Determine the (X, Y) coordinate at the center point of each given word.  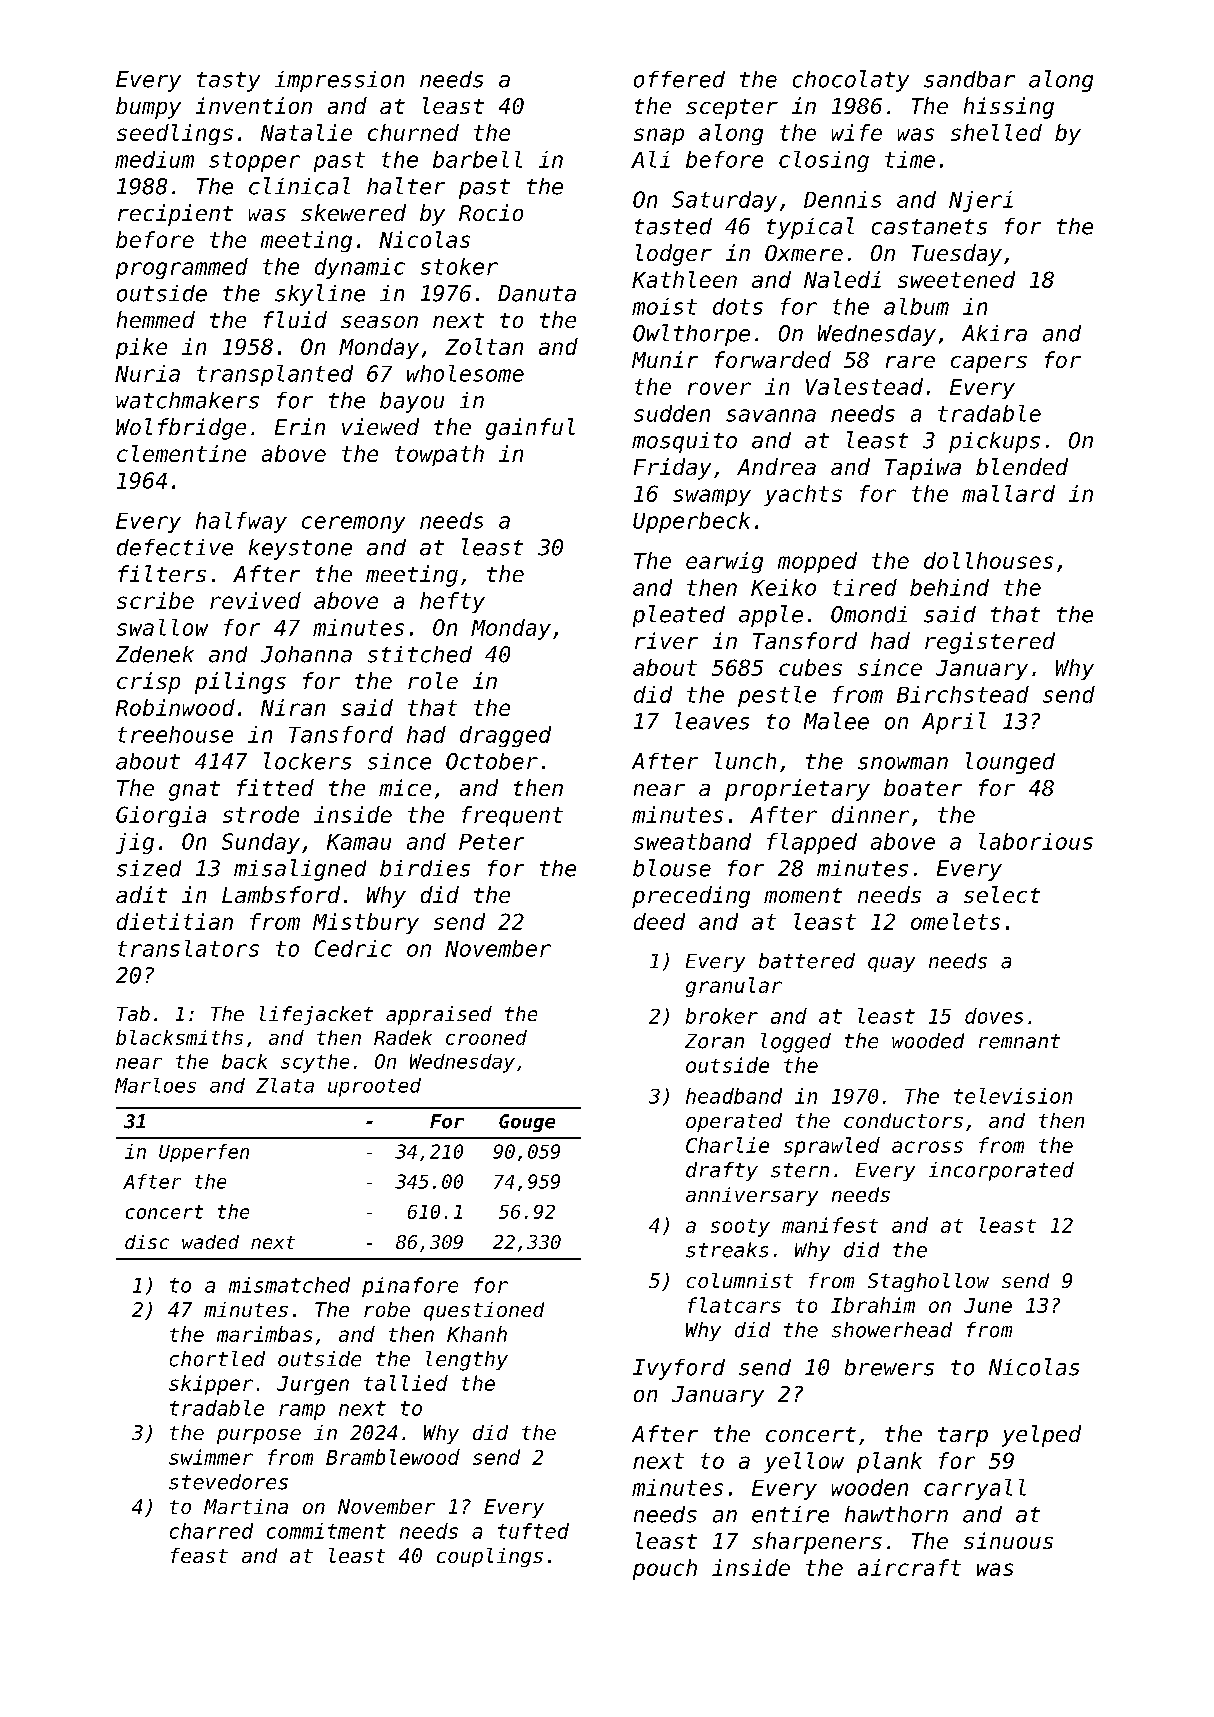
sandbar (969, 79)
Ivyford (679, 1369)
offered (679, 79)
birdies (425, 868)
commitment (326, 1531)
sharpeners (817, 1543)
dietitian (175, 921)
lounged (1010, 763)
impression (339, 81)
